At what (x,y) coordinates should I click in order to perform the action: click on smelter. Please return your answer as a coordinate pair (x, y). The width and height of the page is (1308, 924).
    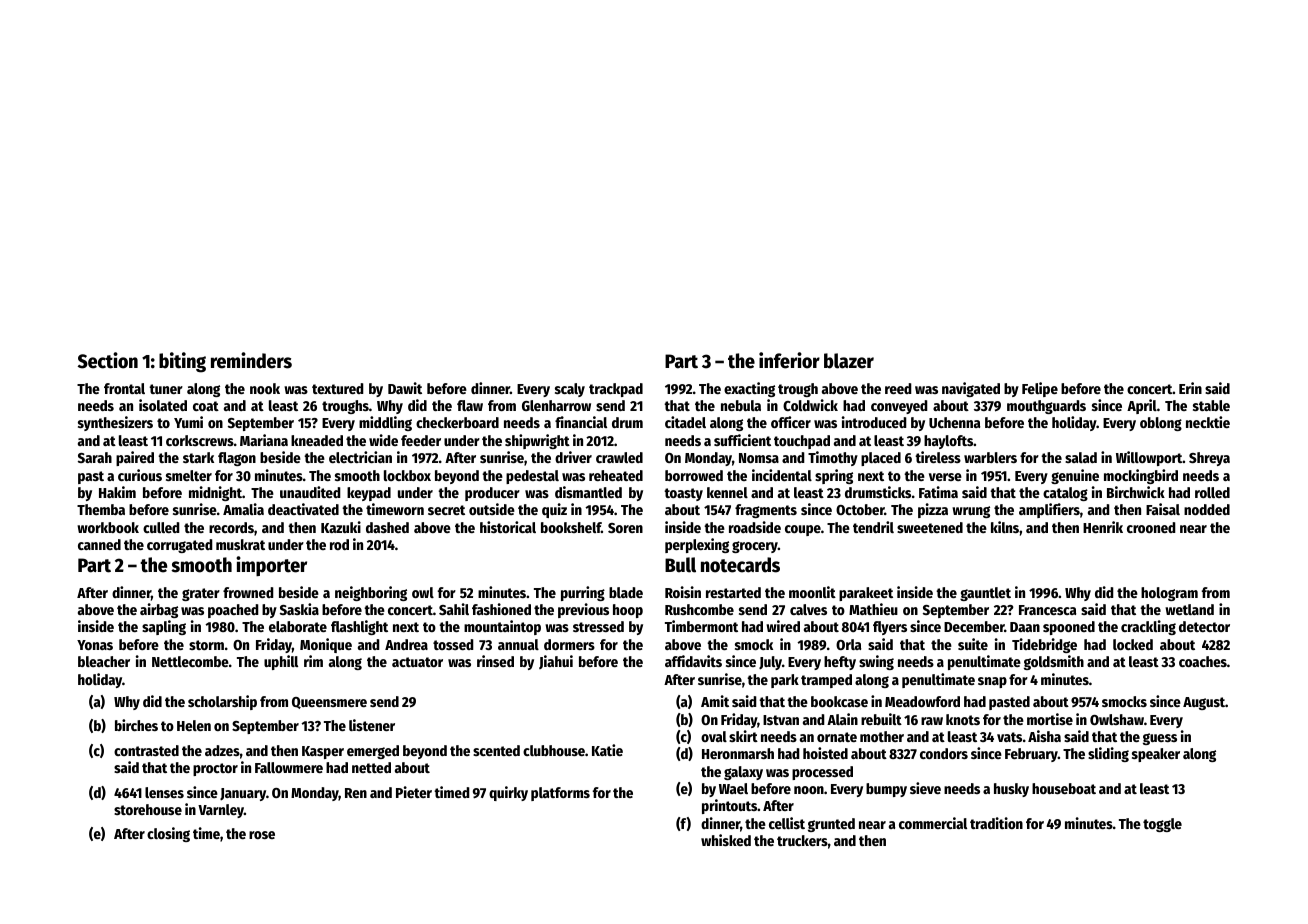
    Looking at the image, I should click on (189, 475).
